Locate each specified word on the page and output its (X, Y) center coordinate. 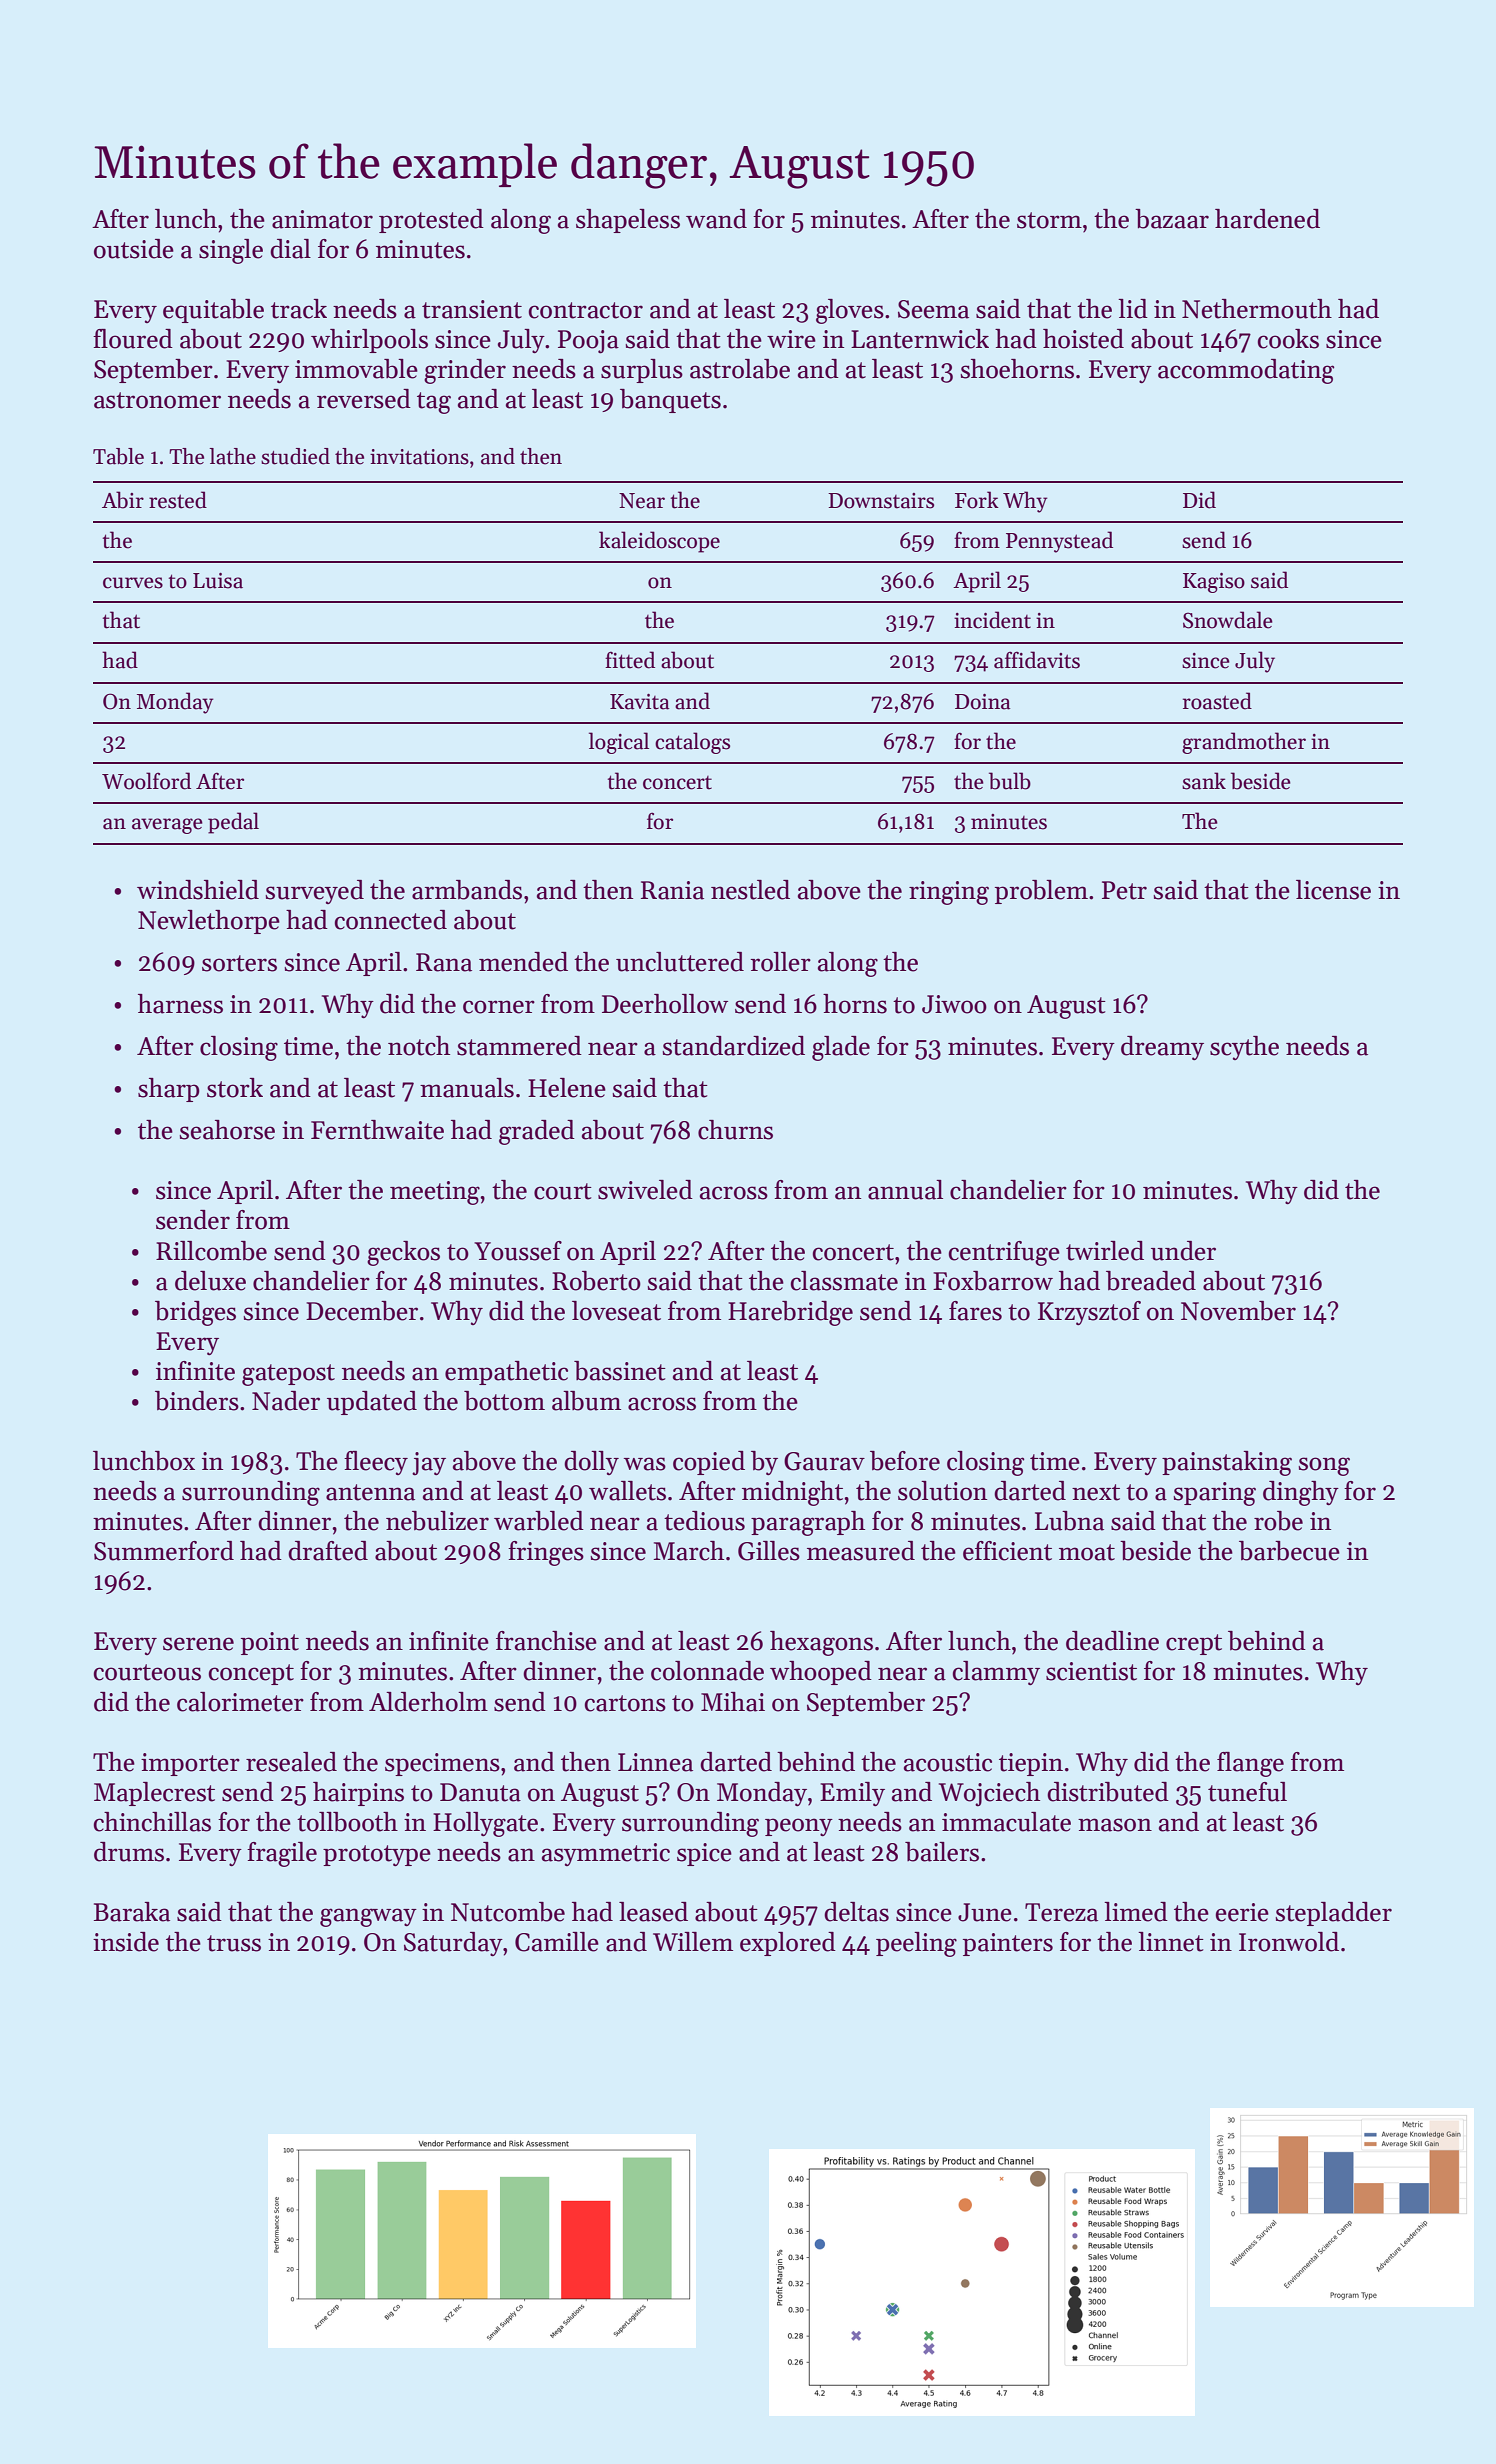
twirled (1105, 1251)
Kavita (639, 702)
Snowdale (1228, 620)
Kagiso (1214, 583)
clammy (996, 1673)
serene (198, 1644)
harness (180, 1004)
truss (234, 1943)
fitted (630, 660)
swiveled (645, 1190)
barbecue (1289, 1551)
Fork (977, 500)
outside (134, 249)
